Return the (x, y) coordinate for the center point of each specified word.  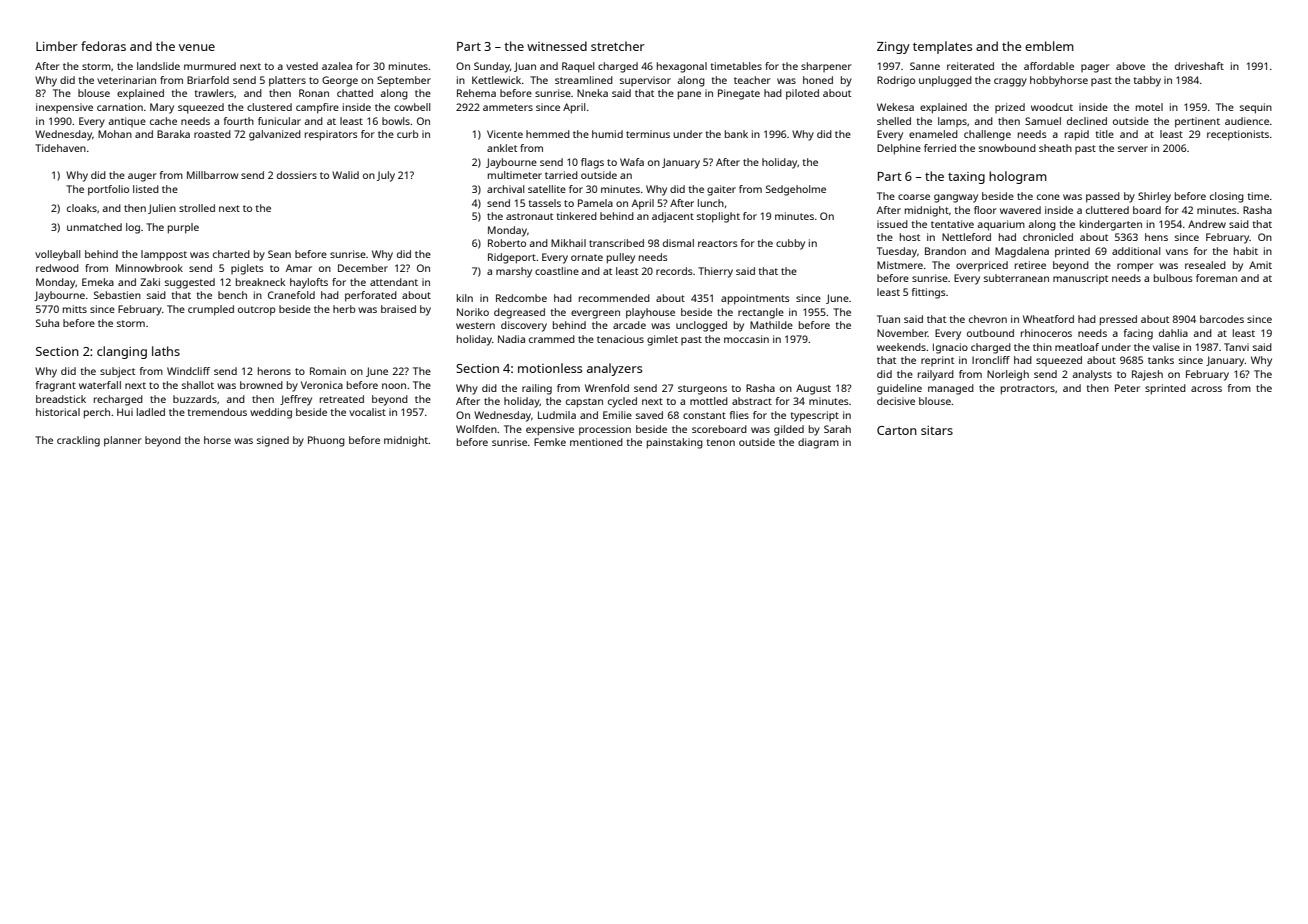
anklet (502, 148)
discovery (524, 326)
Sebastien (117, 295)
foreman (1216, 278)
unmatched (94, 227)
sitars (937, 430)
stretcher (618, 46)
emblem (1049, 46)
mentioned (596, 442)
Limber (57, 46)
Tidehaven (60, 148)
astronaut (529, 216)
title (1105, 134)
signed (273, 441)
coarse (914, 197)
